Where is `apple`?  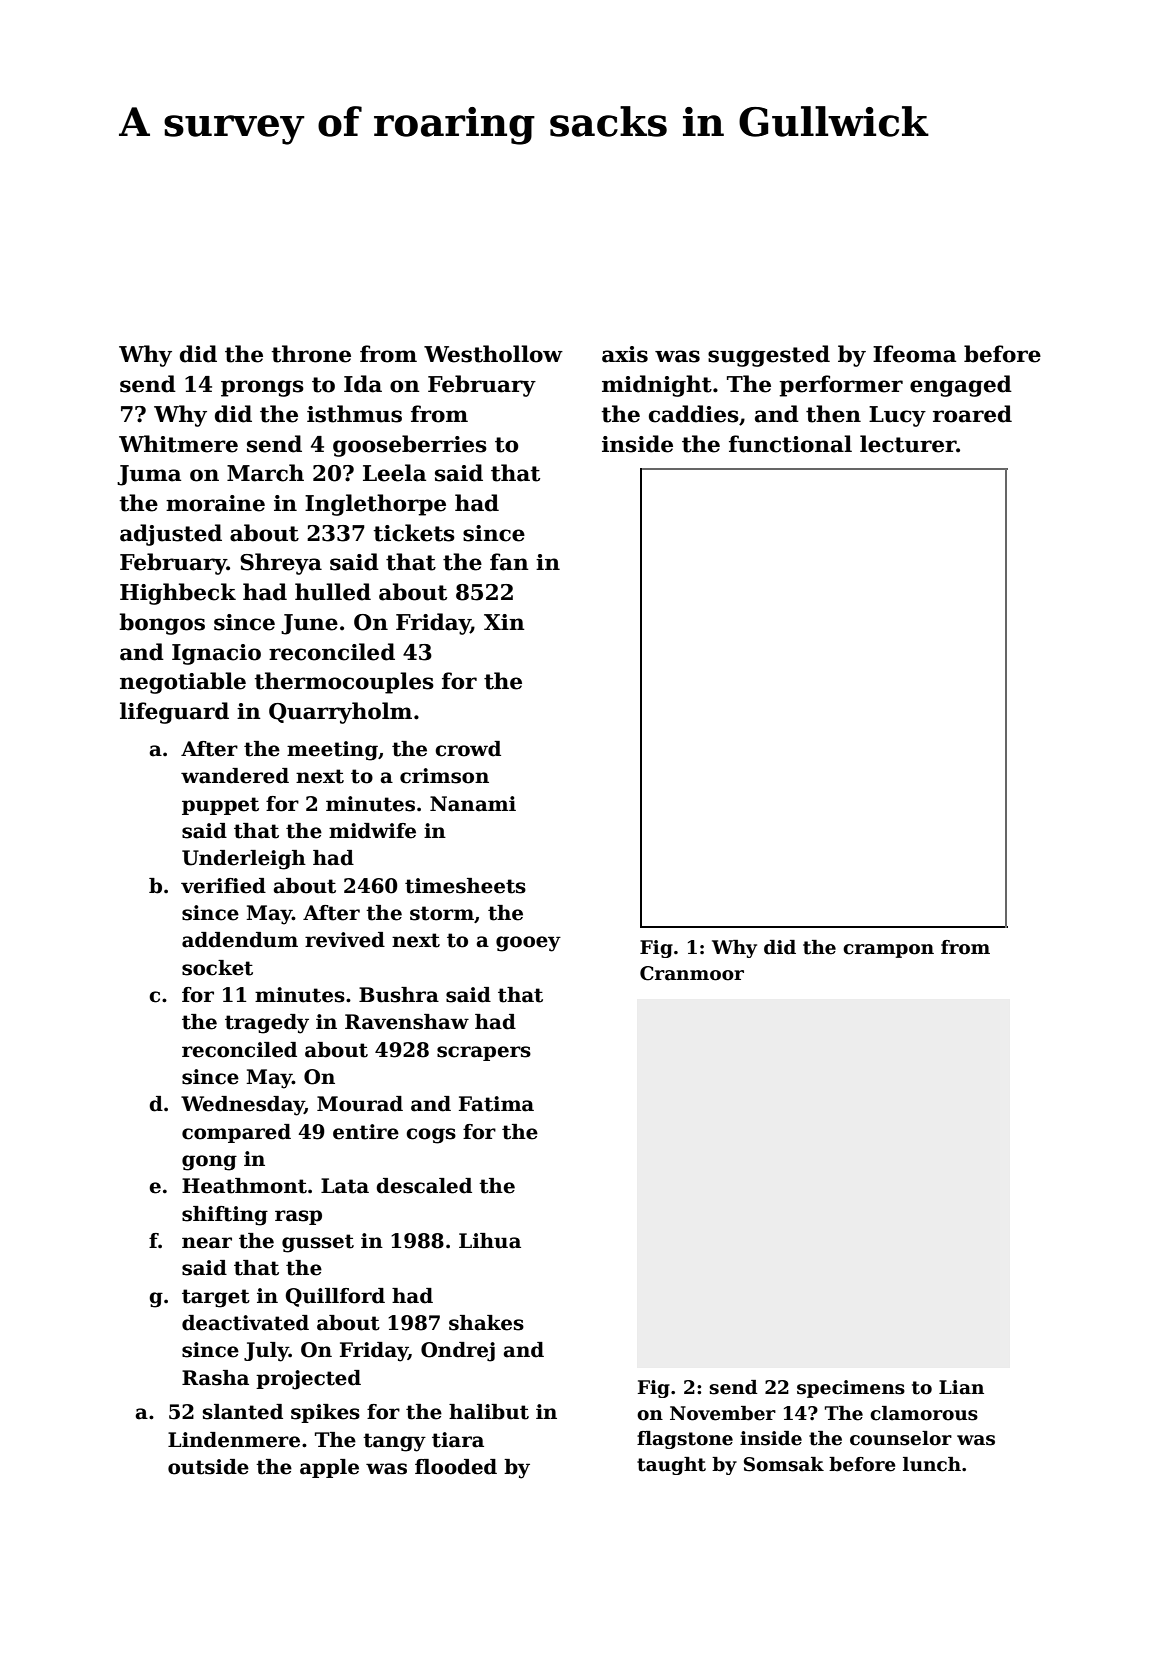 apple is located at coordinates (329, 1468).
